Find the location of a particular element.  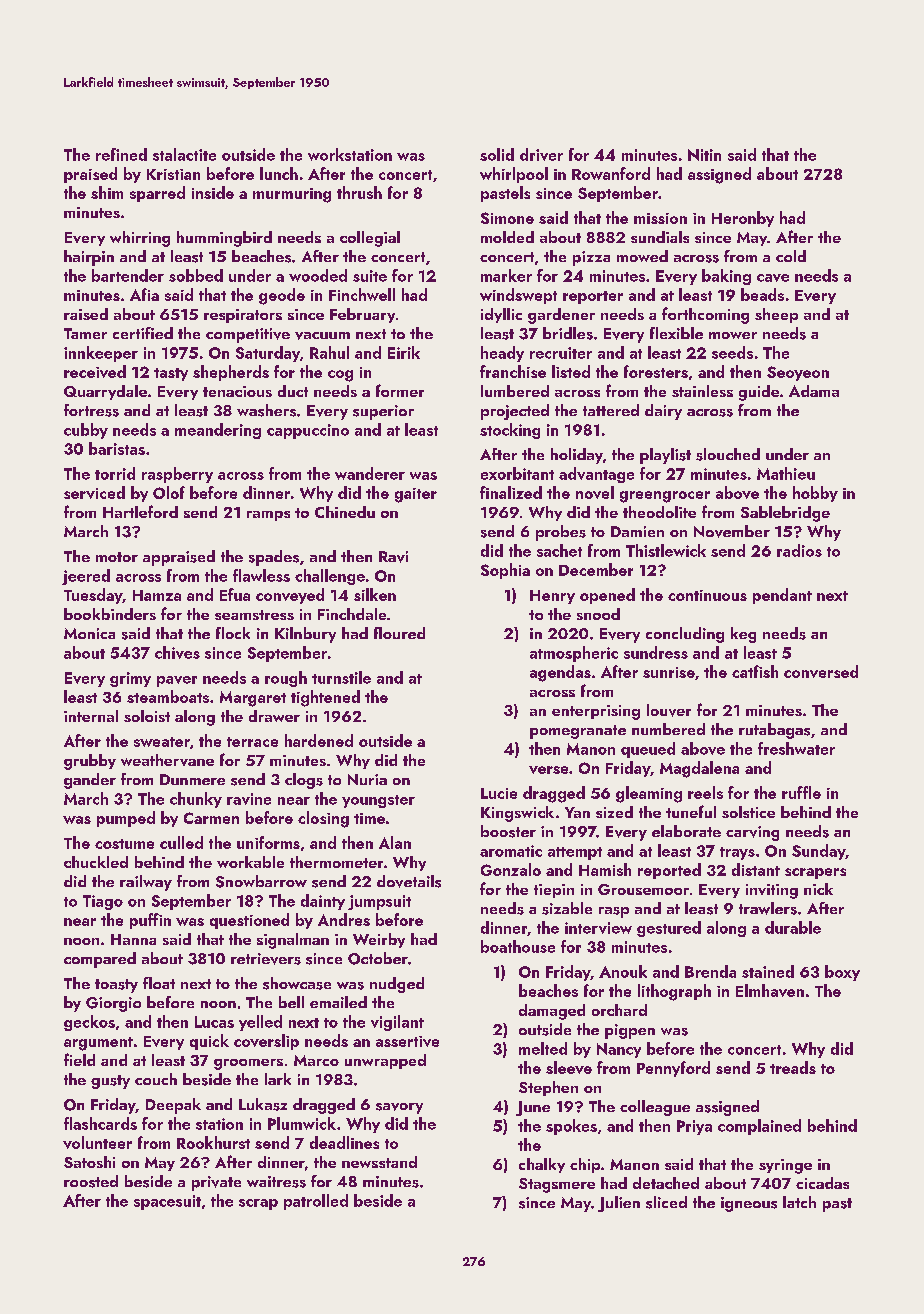

seeds is located at coordinates (732, 352).
